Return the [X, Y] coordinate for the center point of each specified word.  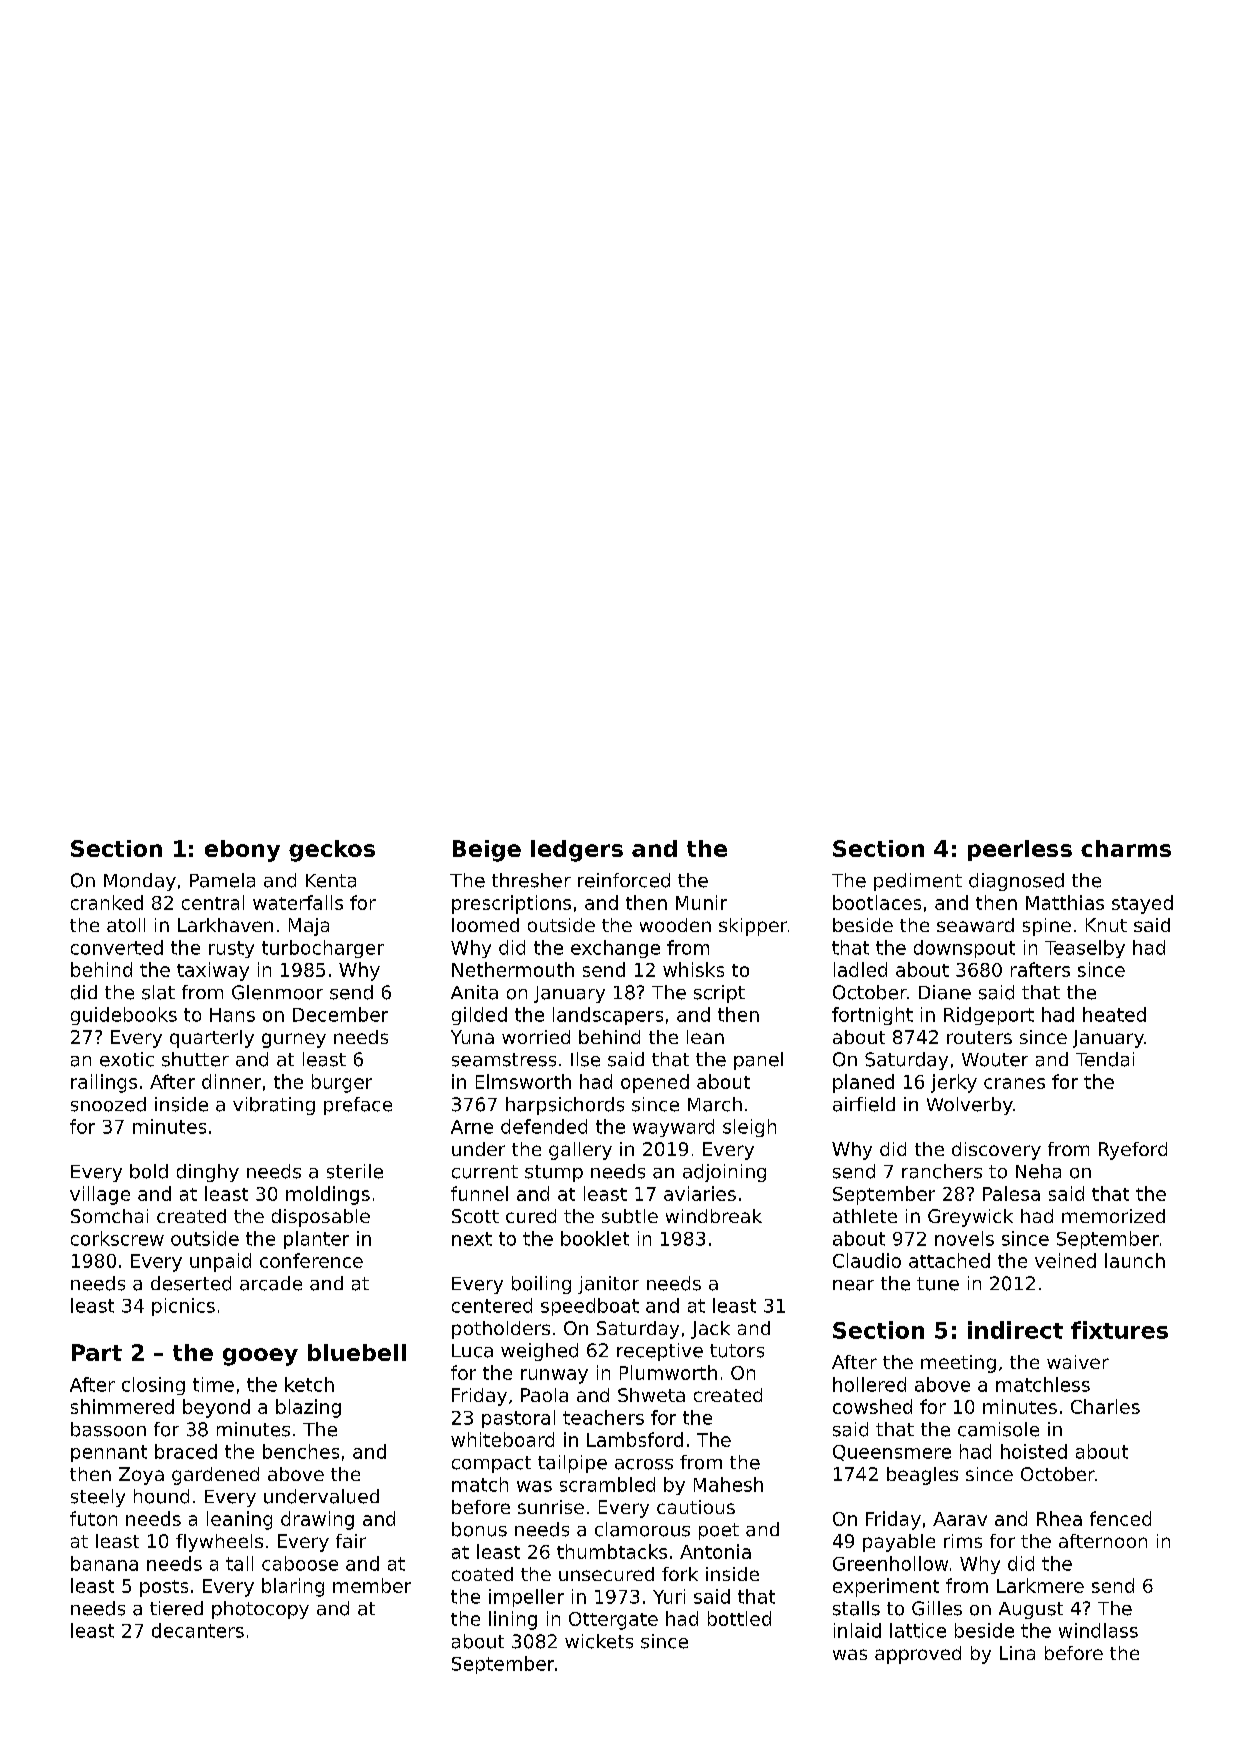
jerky [954, 1083]
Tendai [1105, 1059]
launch [1135, 1260]
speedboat [590, 1307]
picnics [183, 1307]
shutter [195, 1059]
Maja [309, 927]
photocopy [260, 1610]
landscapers [608, 1016]
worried [536, 1037]
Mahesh [728, 1484]
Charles [1105, 1406]
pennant [109, 1453]
